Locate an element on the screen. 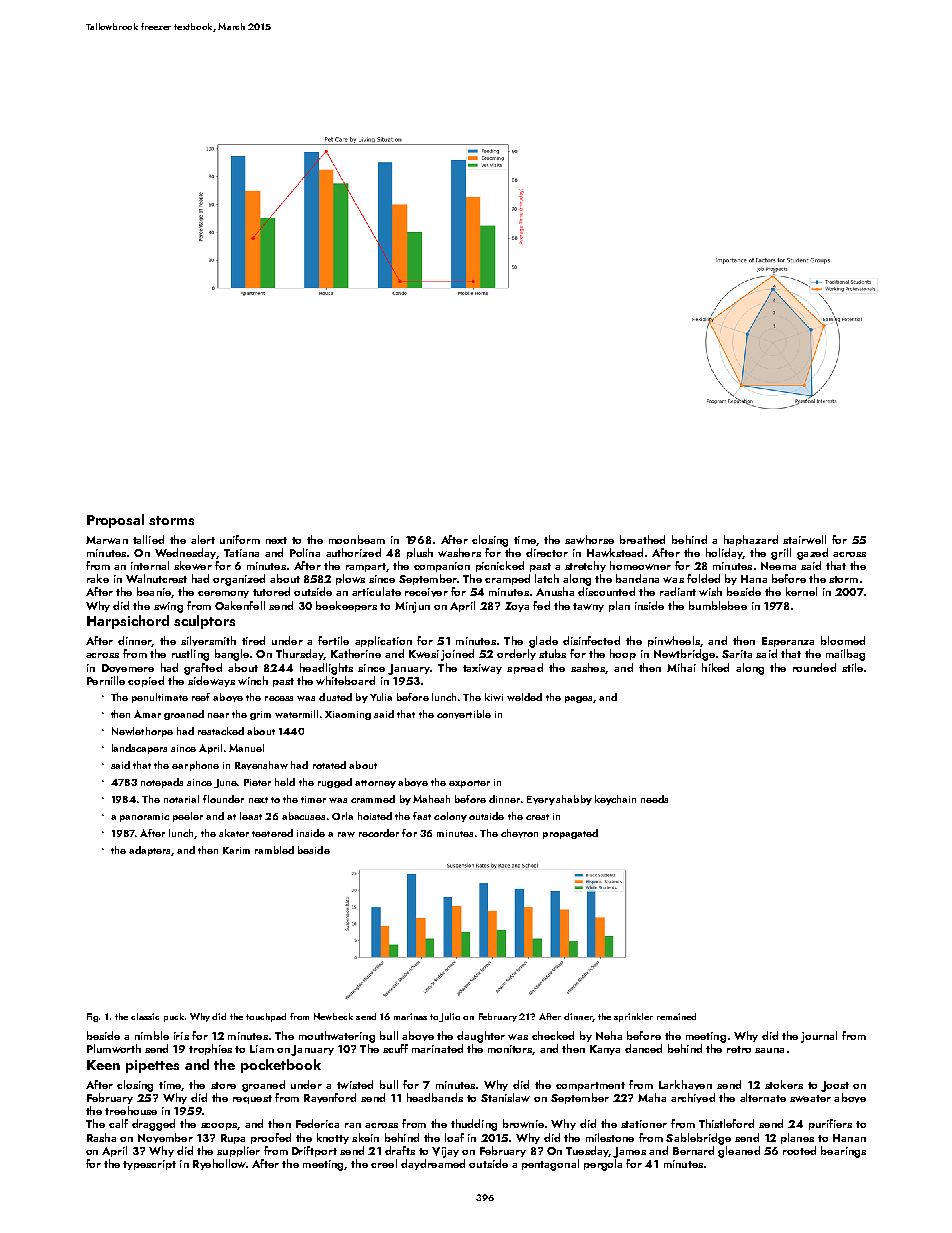  checked is located at coordinates (553, 1035).
